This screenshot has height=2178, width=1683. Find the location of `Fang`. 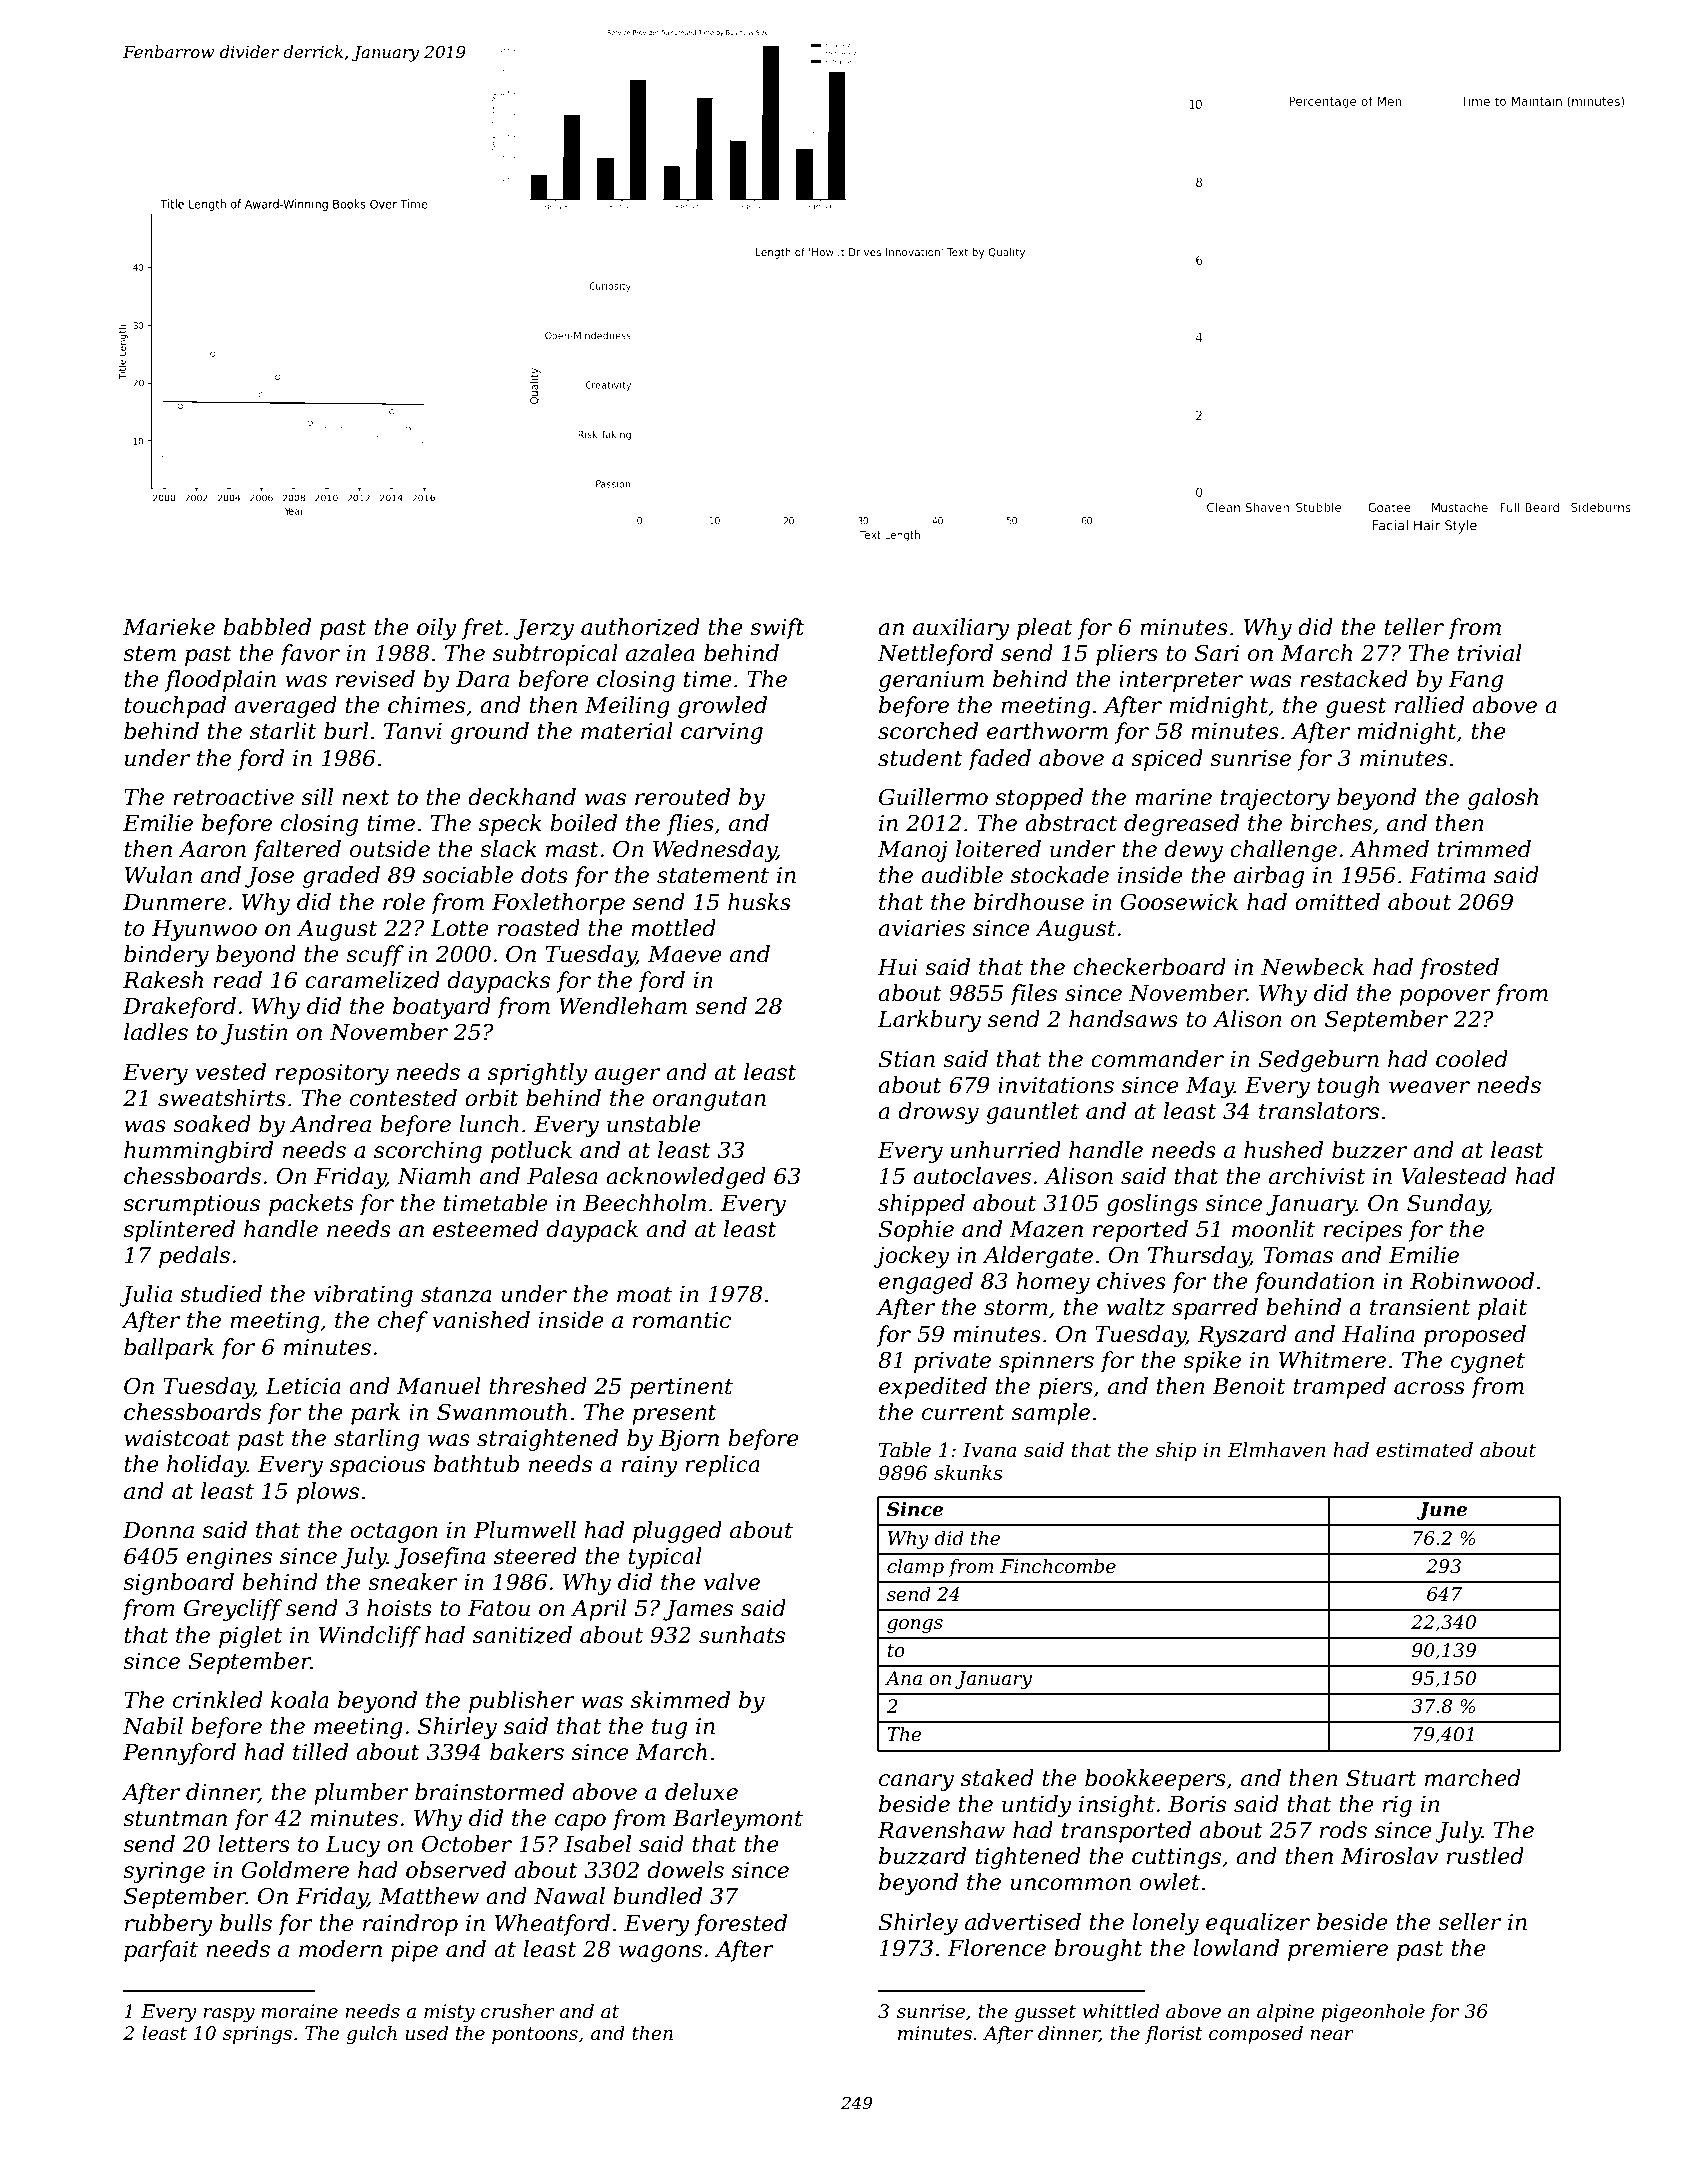

Fang is located at coordinates (1475, 681).
